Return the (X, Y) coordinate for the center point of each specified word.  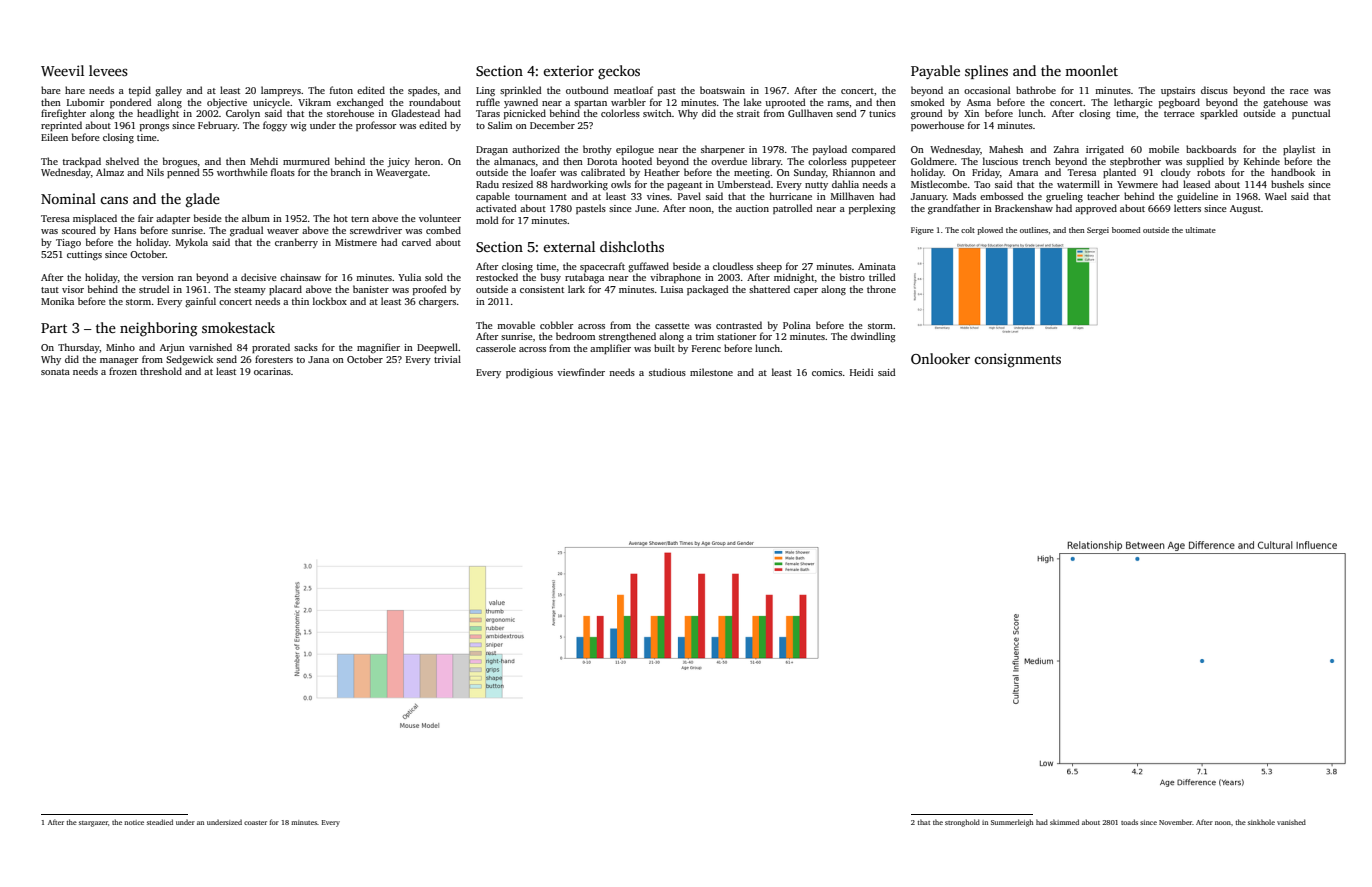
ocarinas (272, 371)
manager (119, 362)
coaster (255, 823)
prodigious (529, 373)
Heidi (861, 372)
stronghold (962, 823)
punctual (1311, 114)
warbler (628, 102)
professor (376, 126)
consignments (1017, 360)
